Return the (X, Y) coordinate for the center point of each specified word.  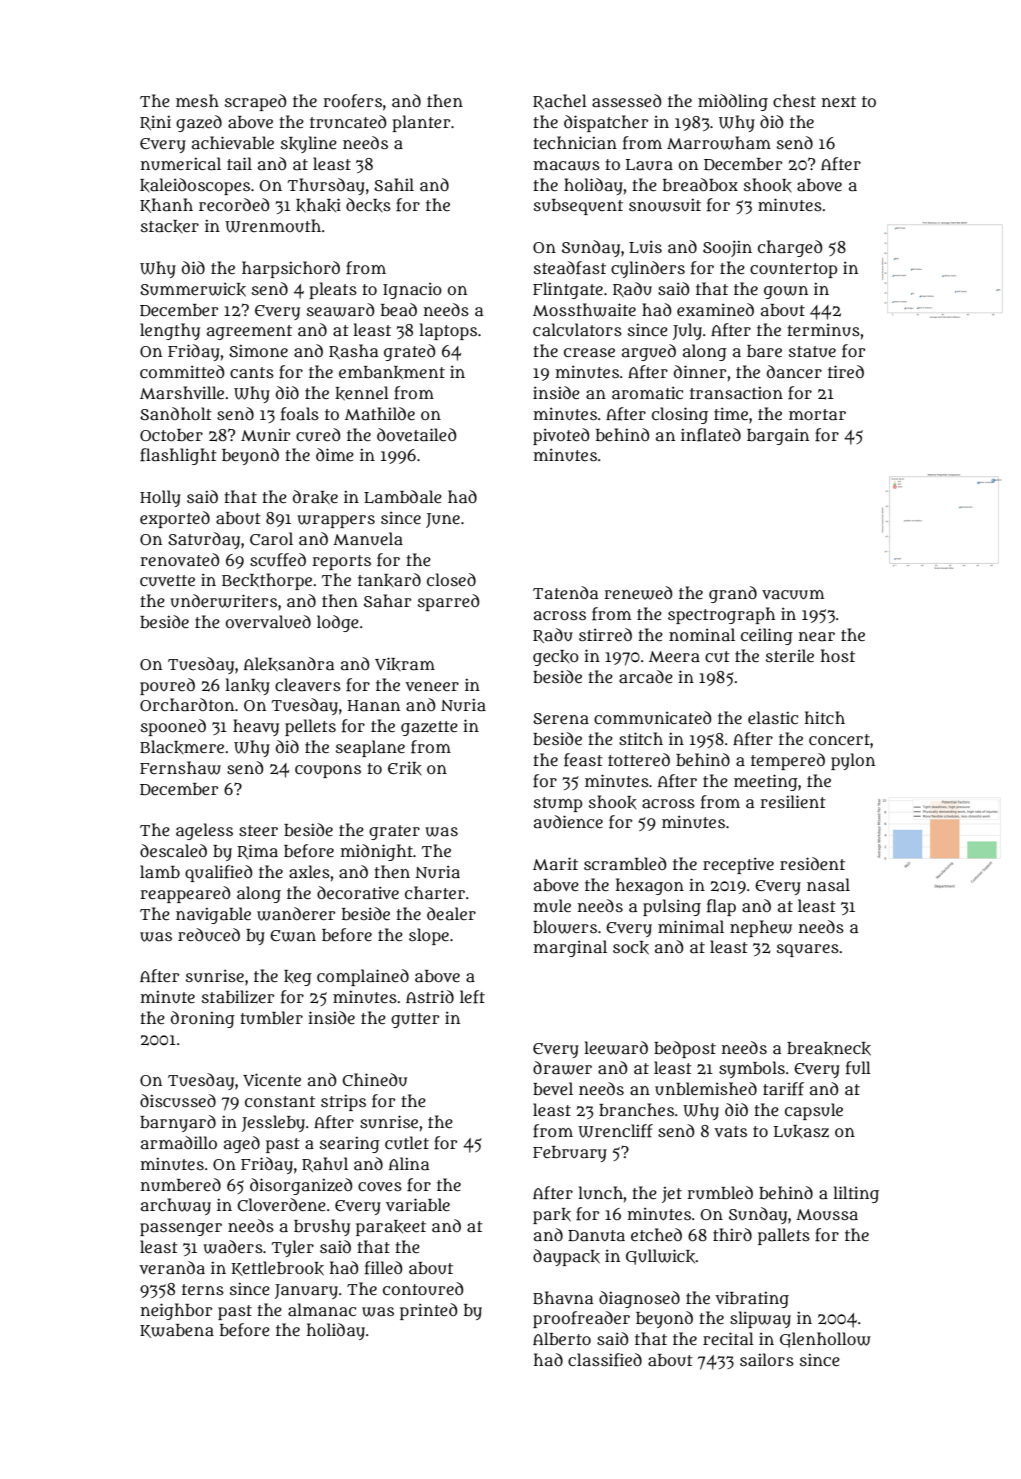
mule (552, 906)
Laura (649, 164)
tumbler (272, 1018)
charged (790, 248)
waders (233, 1247)
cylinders (648, 269)
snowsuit (665, 205)
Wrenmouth (273, 226)
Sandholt (176, 413)
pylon (853, 761)
